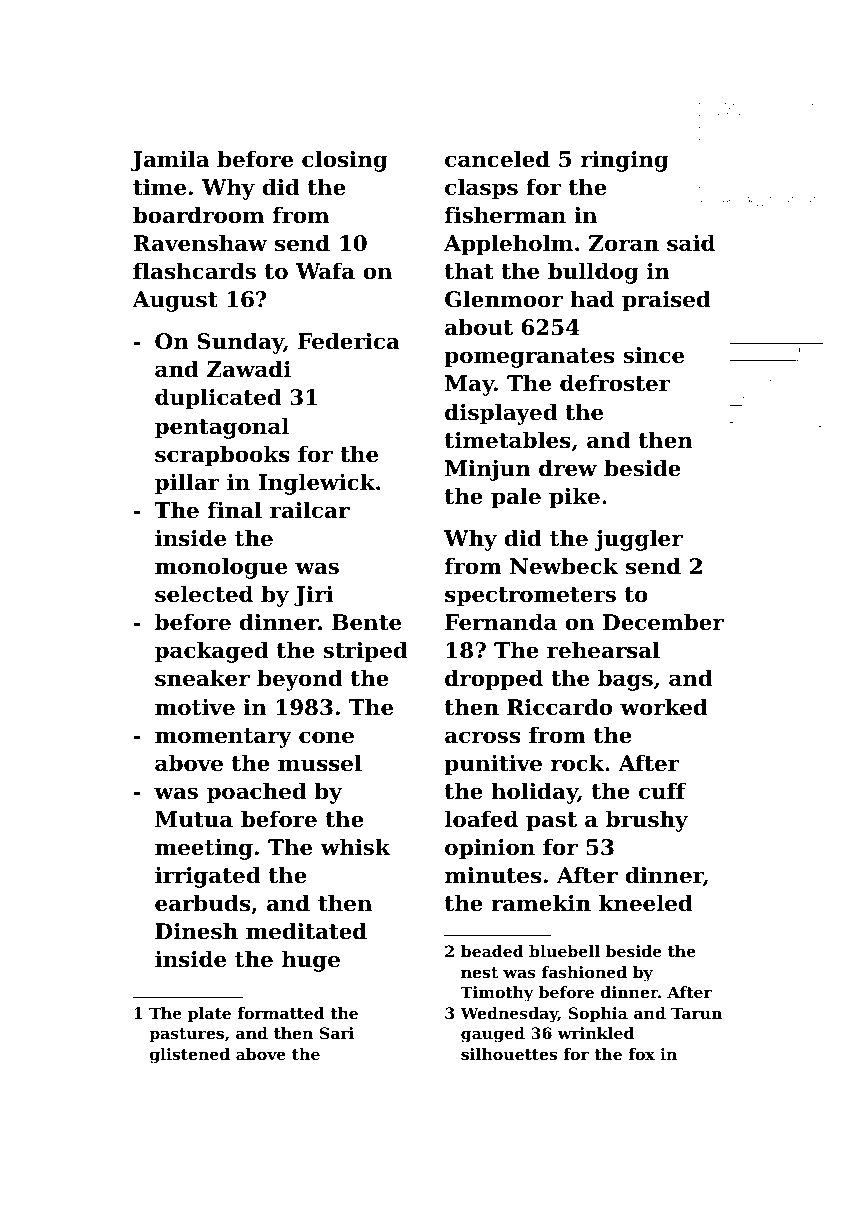  Describe the element at coordinates (493, 875) in the screenshot. I see `minutes` at that location.
